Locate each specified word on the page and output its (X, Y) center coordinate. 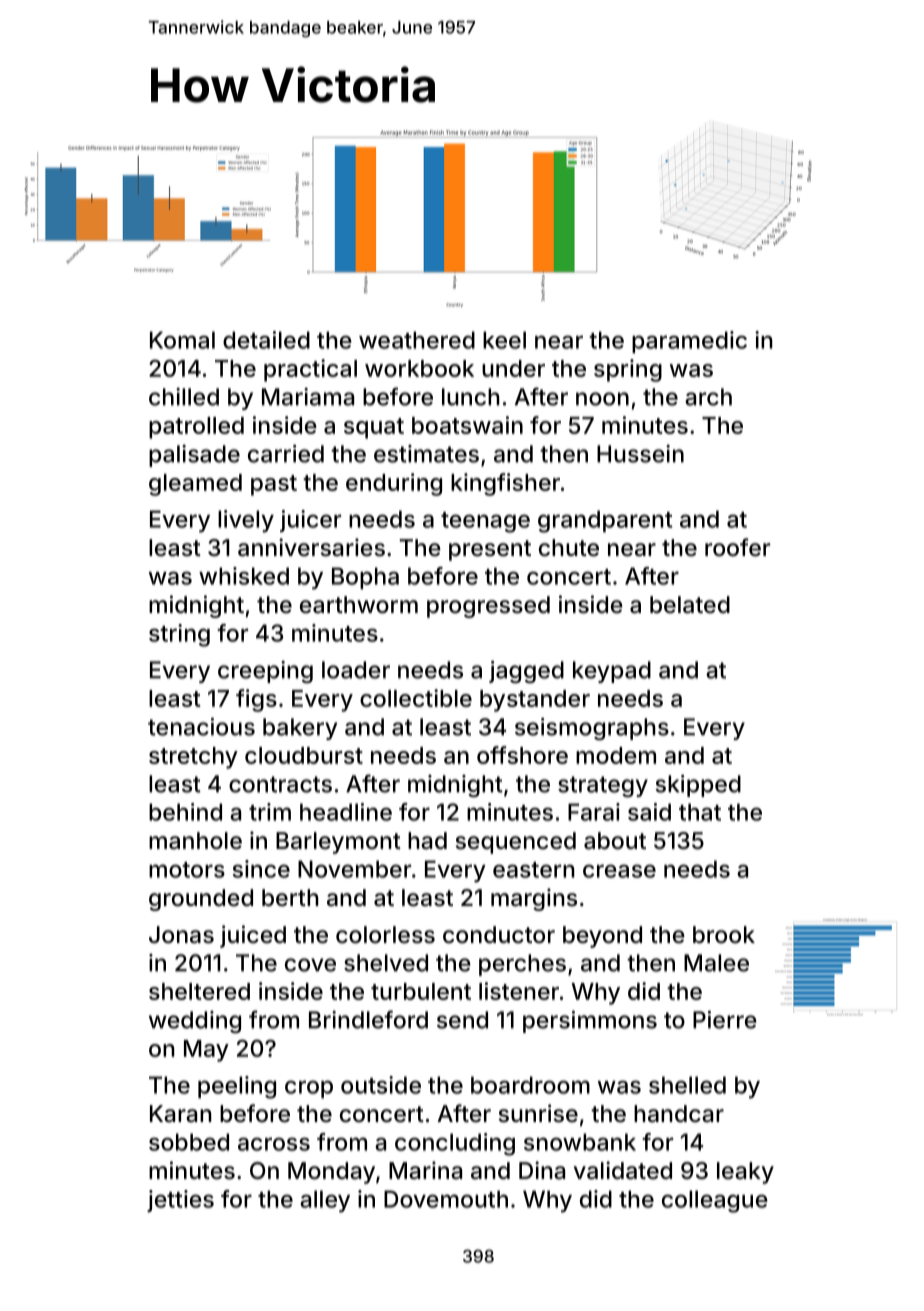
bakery (300, 729)
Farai (594, 812)
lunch (470, 397)
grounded (201, 900)
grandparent (605, 521)
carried (286, 454)
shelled (687, 1085)
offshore (522, 755)
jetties (180, 1201)
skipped (698, 786)
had (427, 841)
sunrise (538, 1113)
